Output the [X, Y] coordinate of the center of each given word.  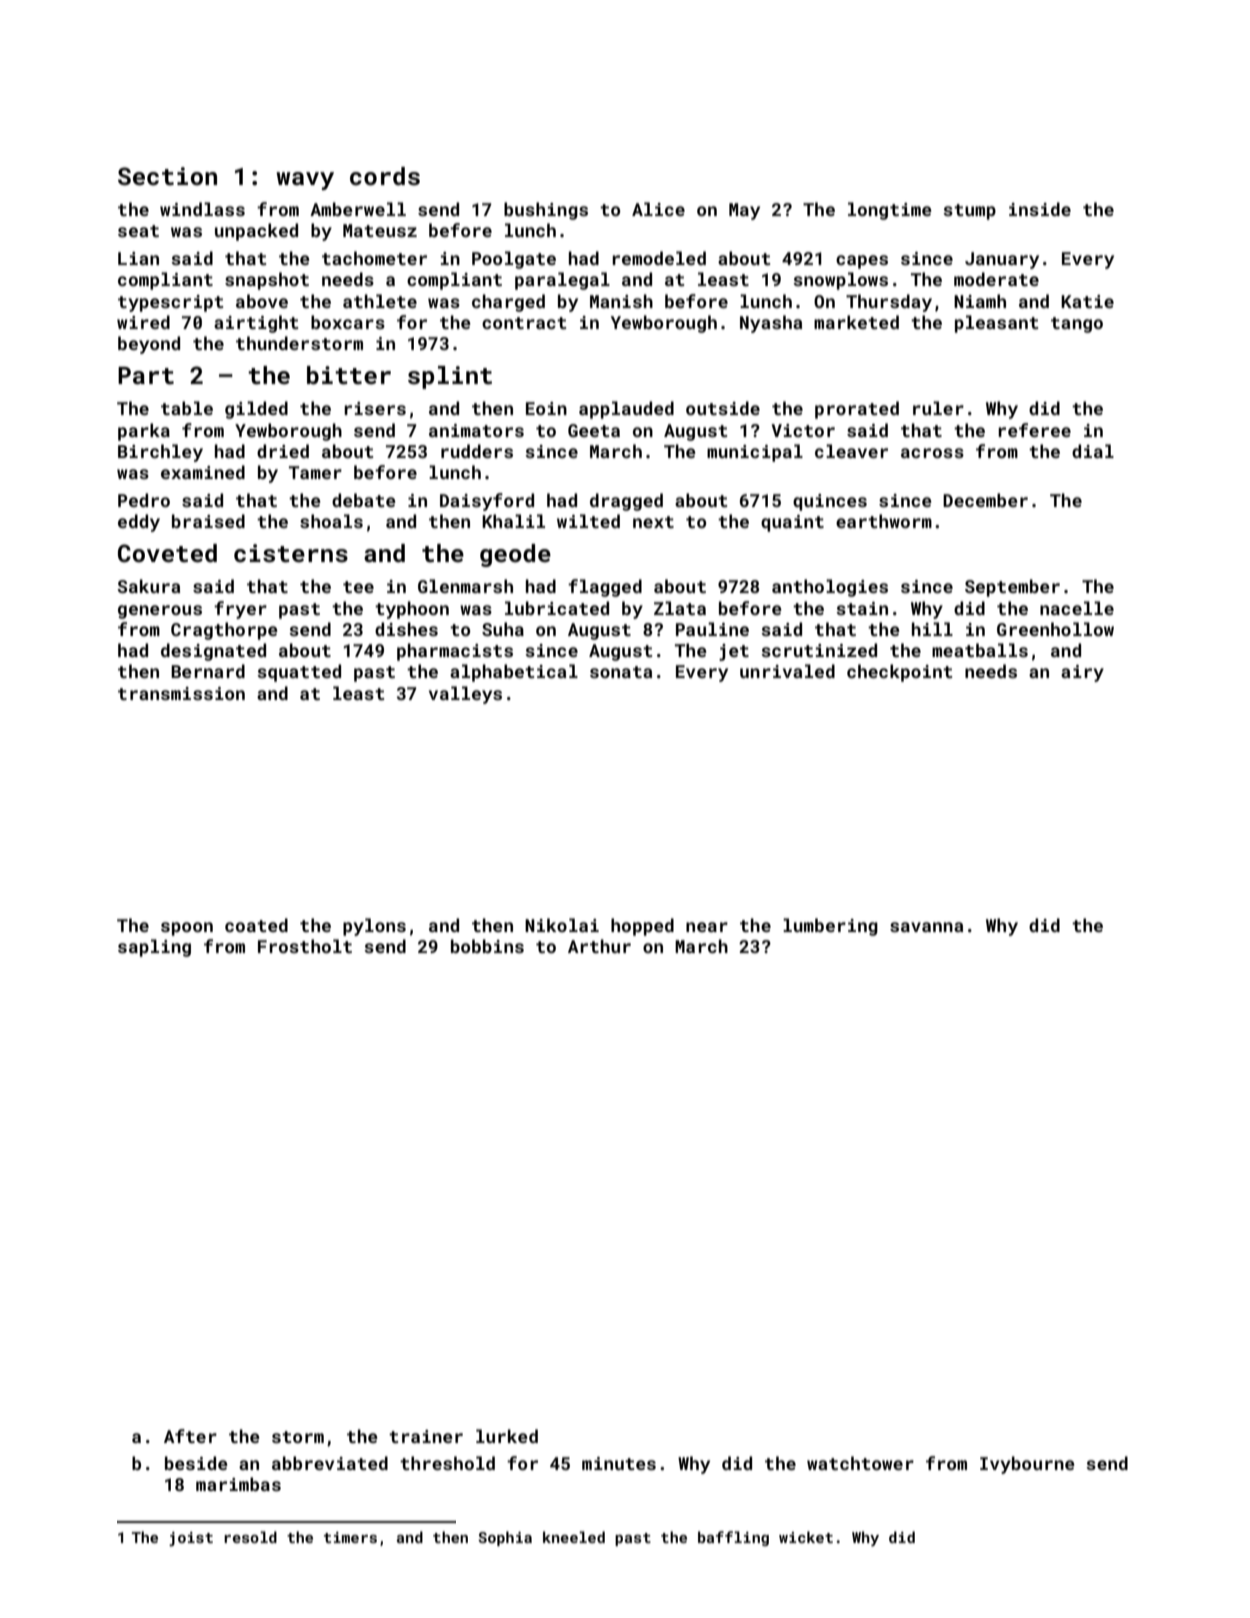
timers [350, 1537]
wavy [305, 181]
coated [256, 925]
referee [1034, 430]
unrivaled [787, 671]
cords [385, 176]
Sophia [505, 1538]
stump [969, 212]
